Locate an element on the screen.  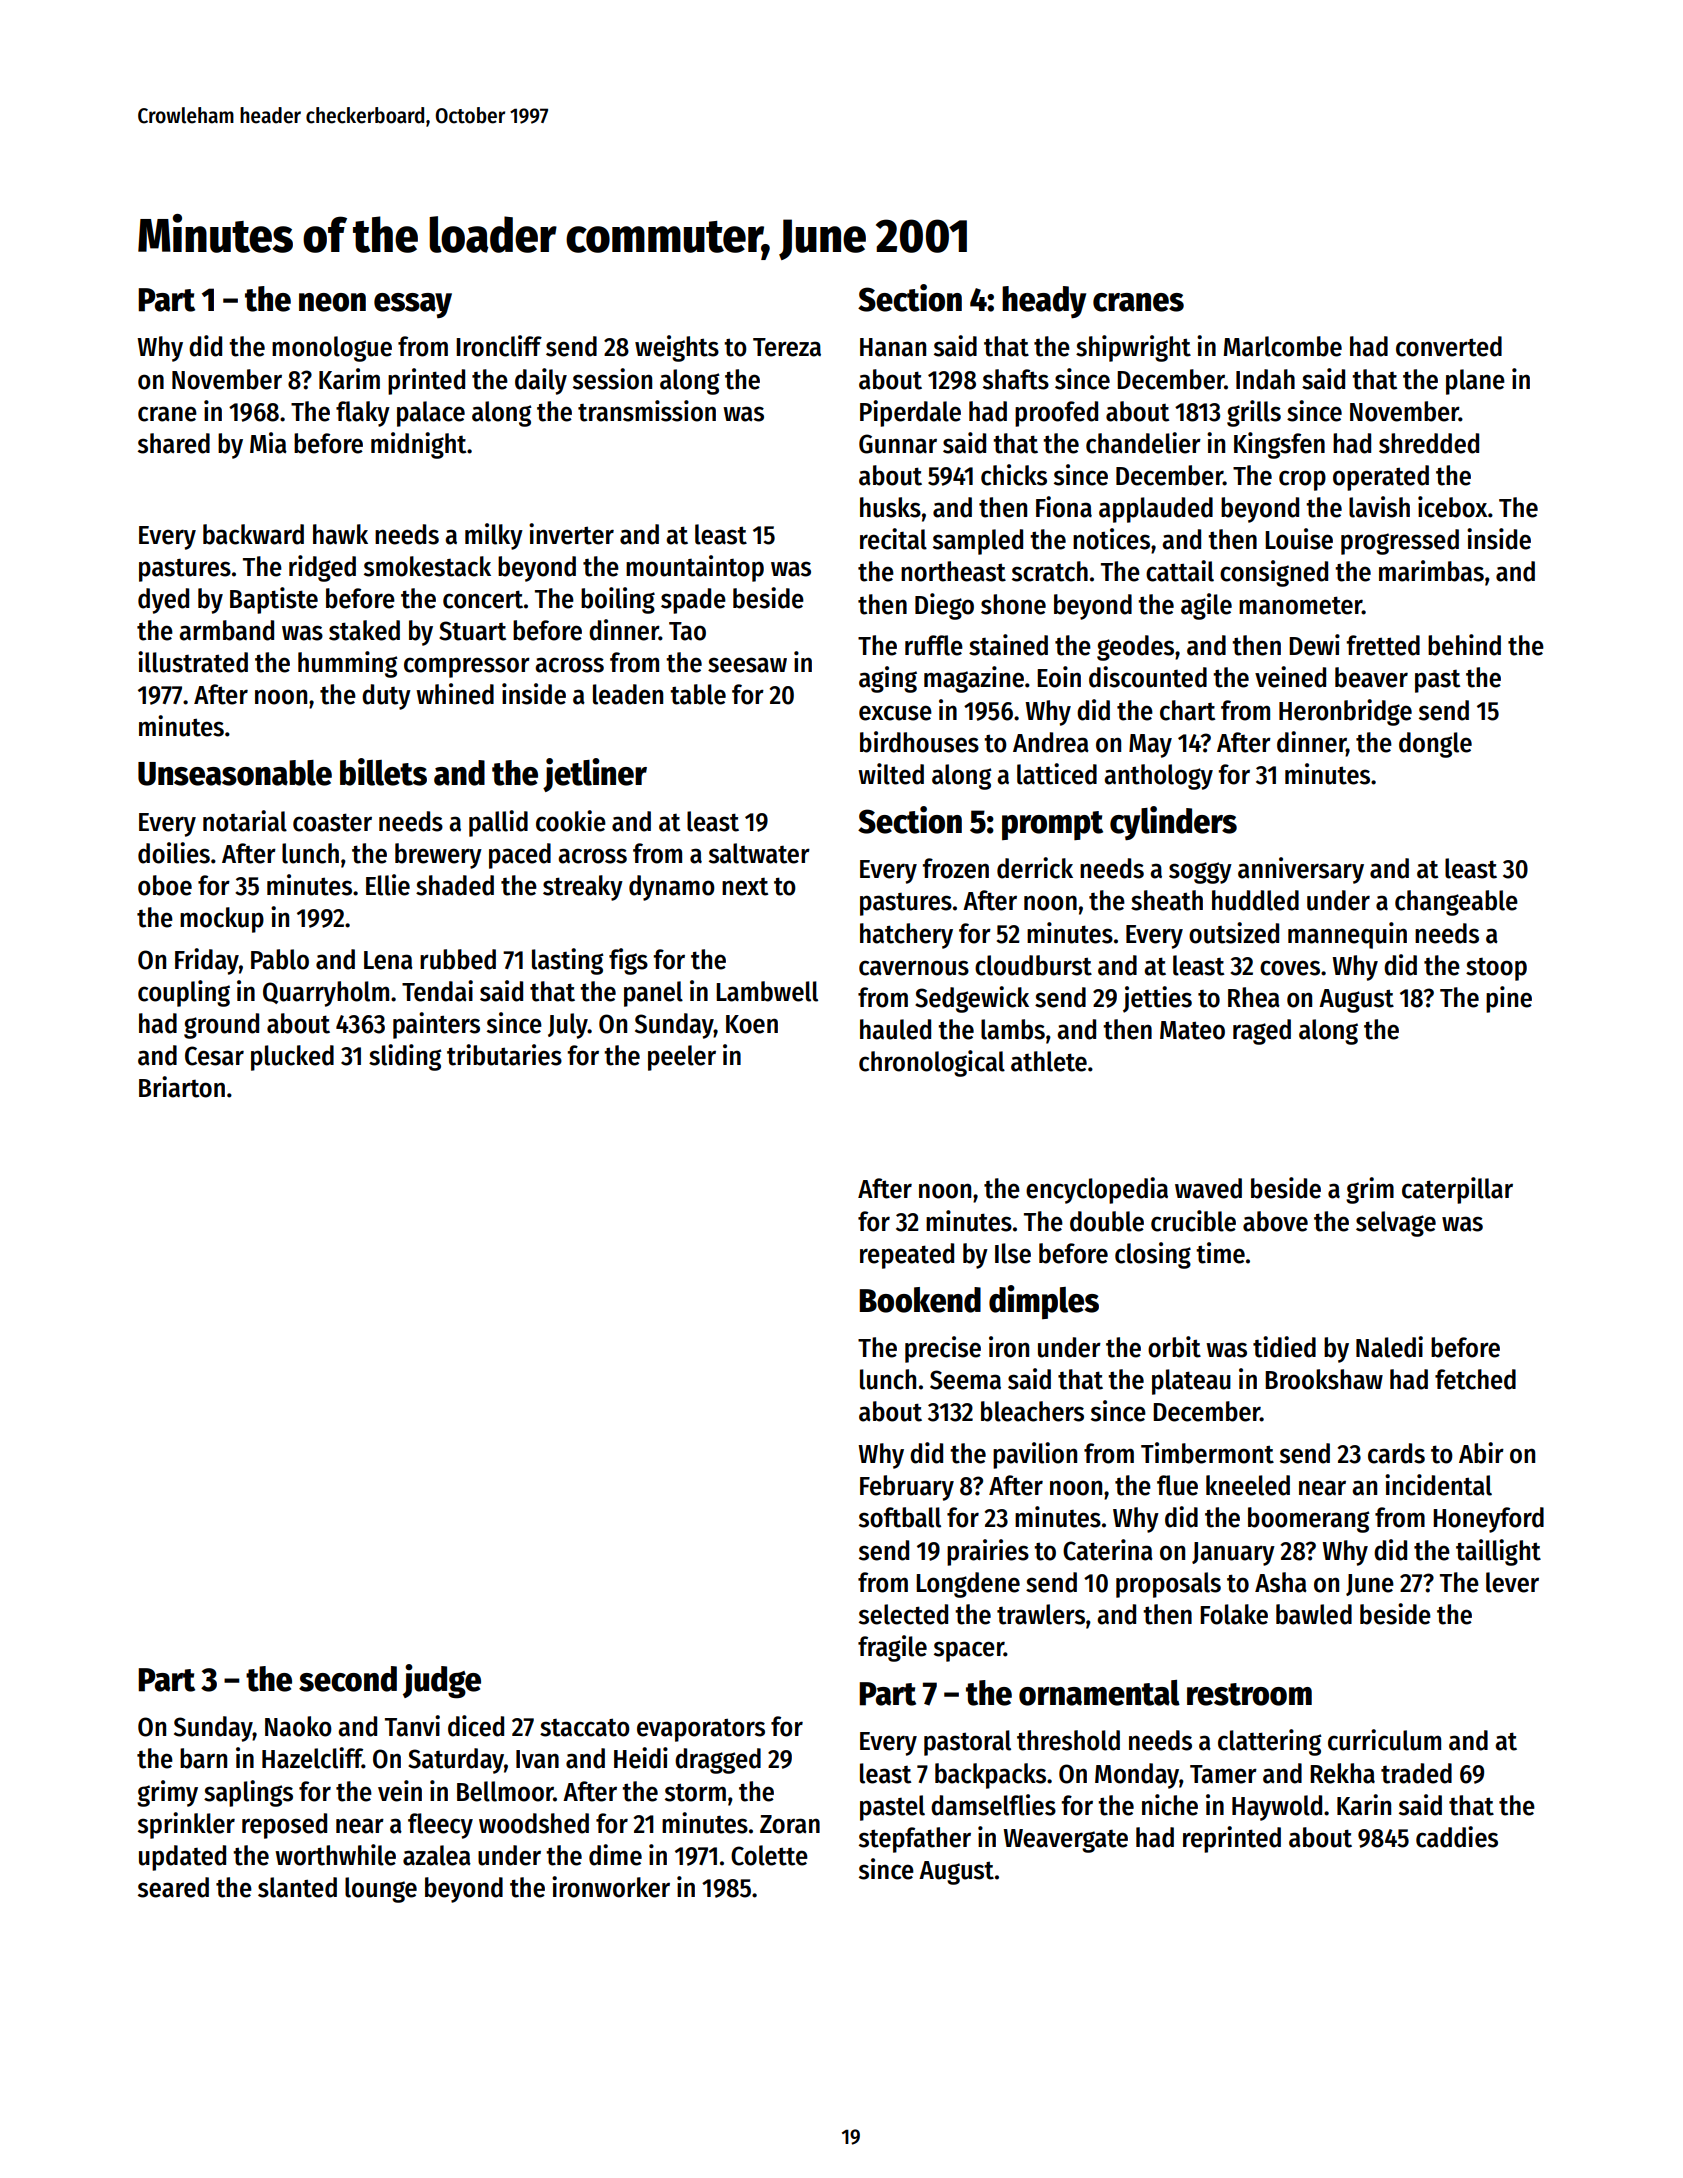
jetliner is located at coordinates (595, 775).
